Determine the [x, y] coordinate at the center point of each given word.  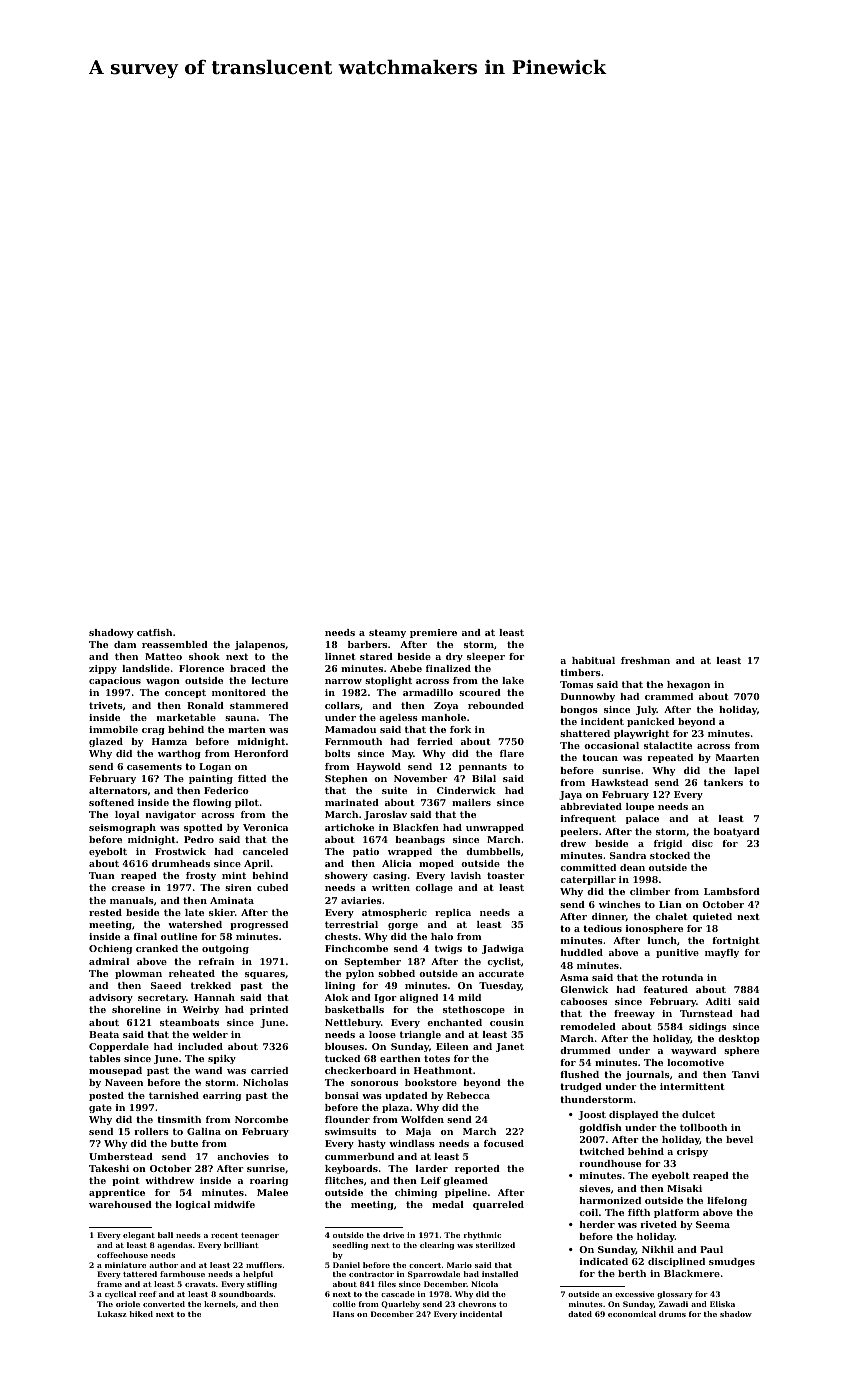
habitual [593, 660]
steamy [387, 633]
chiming [416, 1193]
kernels [220, 1304]
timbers [580, 672]
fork [460, 729]
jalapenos [260, 645]
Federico [226, 790]
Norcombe [261, 1119]
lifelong [727, 1201]
